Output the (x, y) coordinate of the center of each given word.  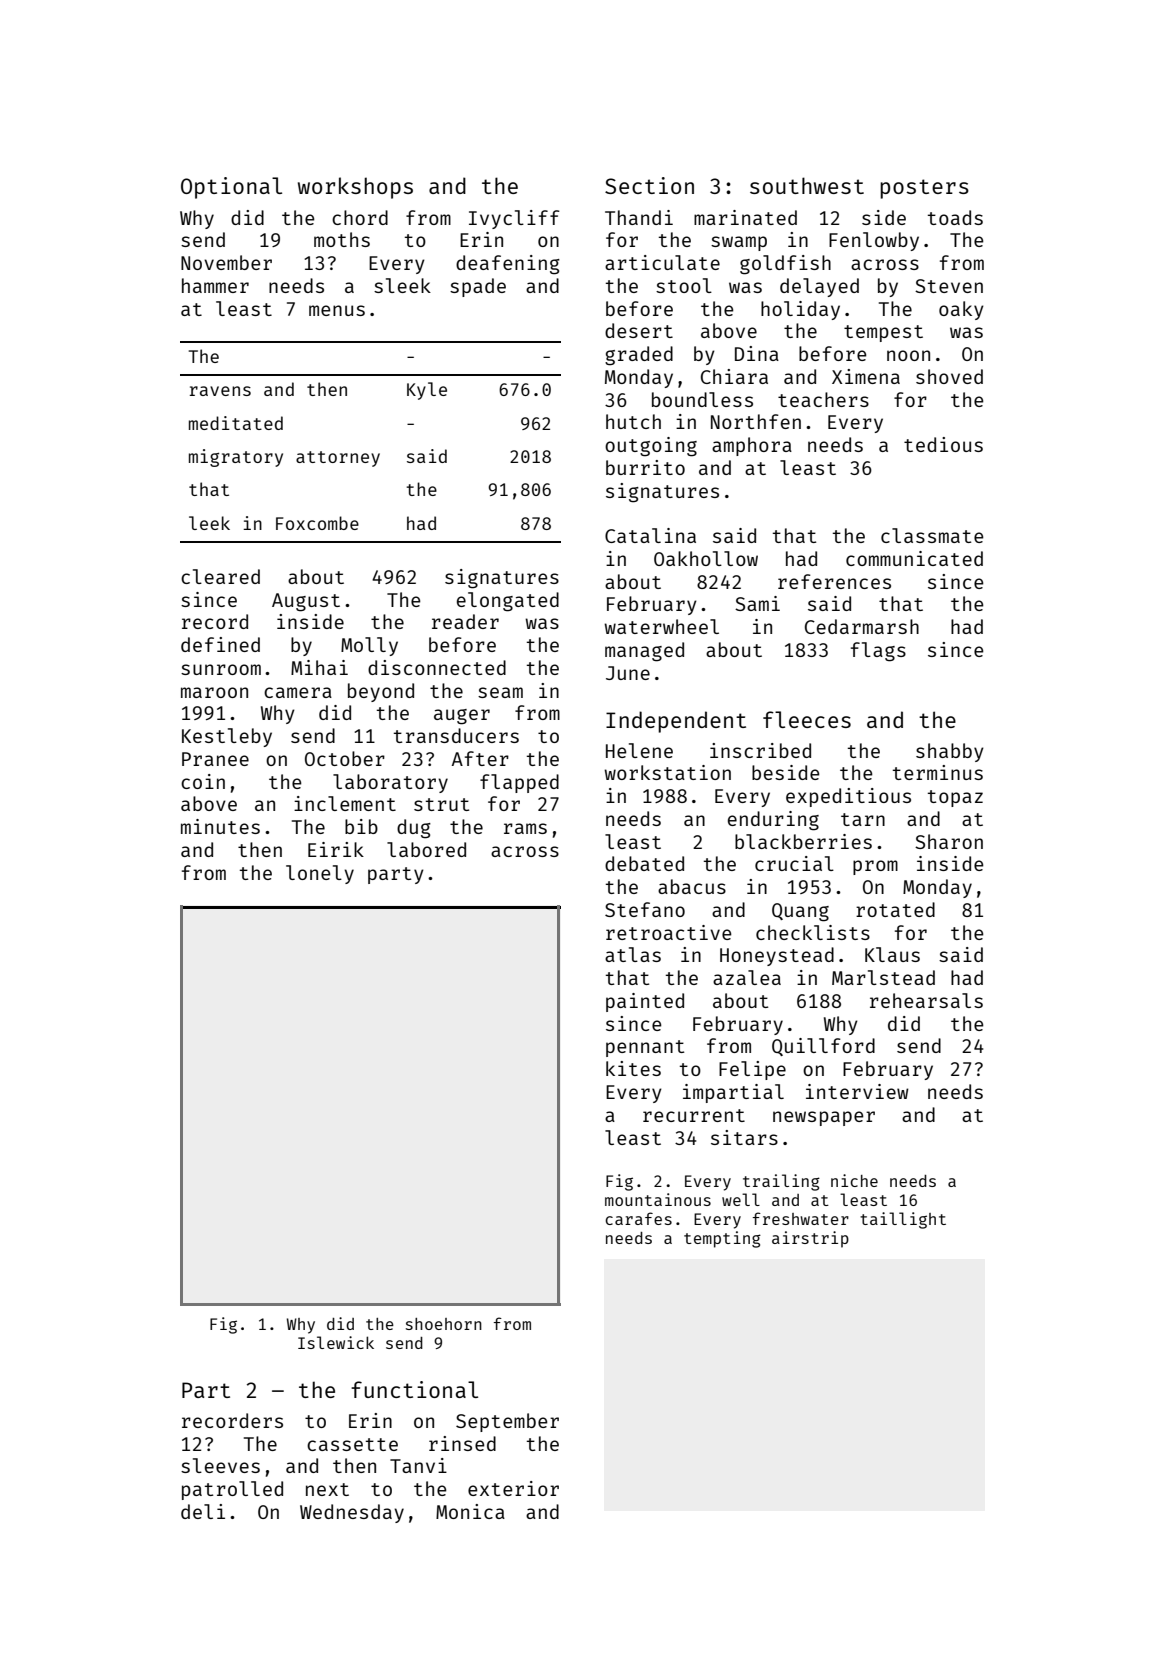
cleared (220, 576)
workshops (355, 188)
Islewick (336, 1342)
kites (633, 1068)
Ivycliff (514, 219)
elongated (508, 602)
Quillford (823, 1047)
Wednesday (352, 1513)
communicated (914, 558)
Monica (470, 1511)
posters (924, 189)
